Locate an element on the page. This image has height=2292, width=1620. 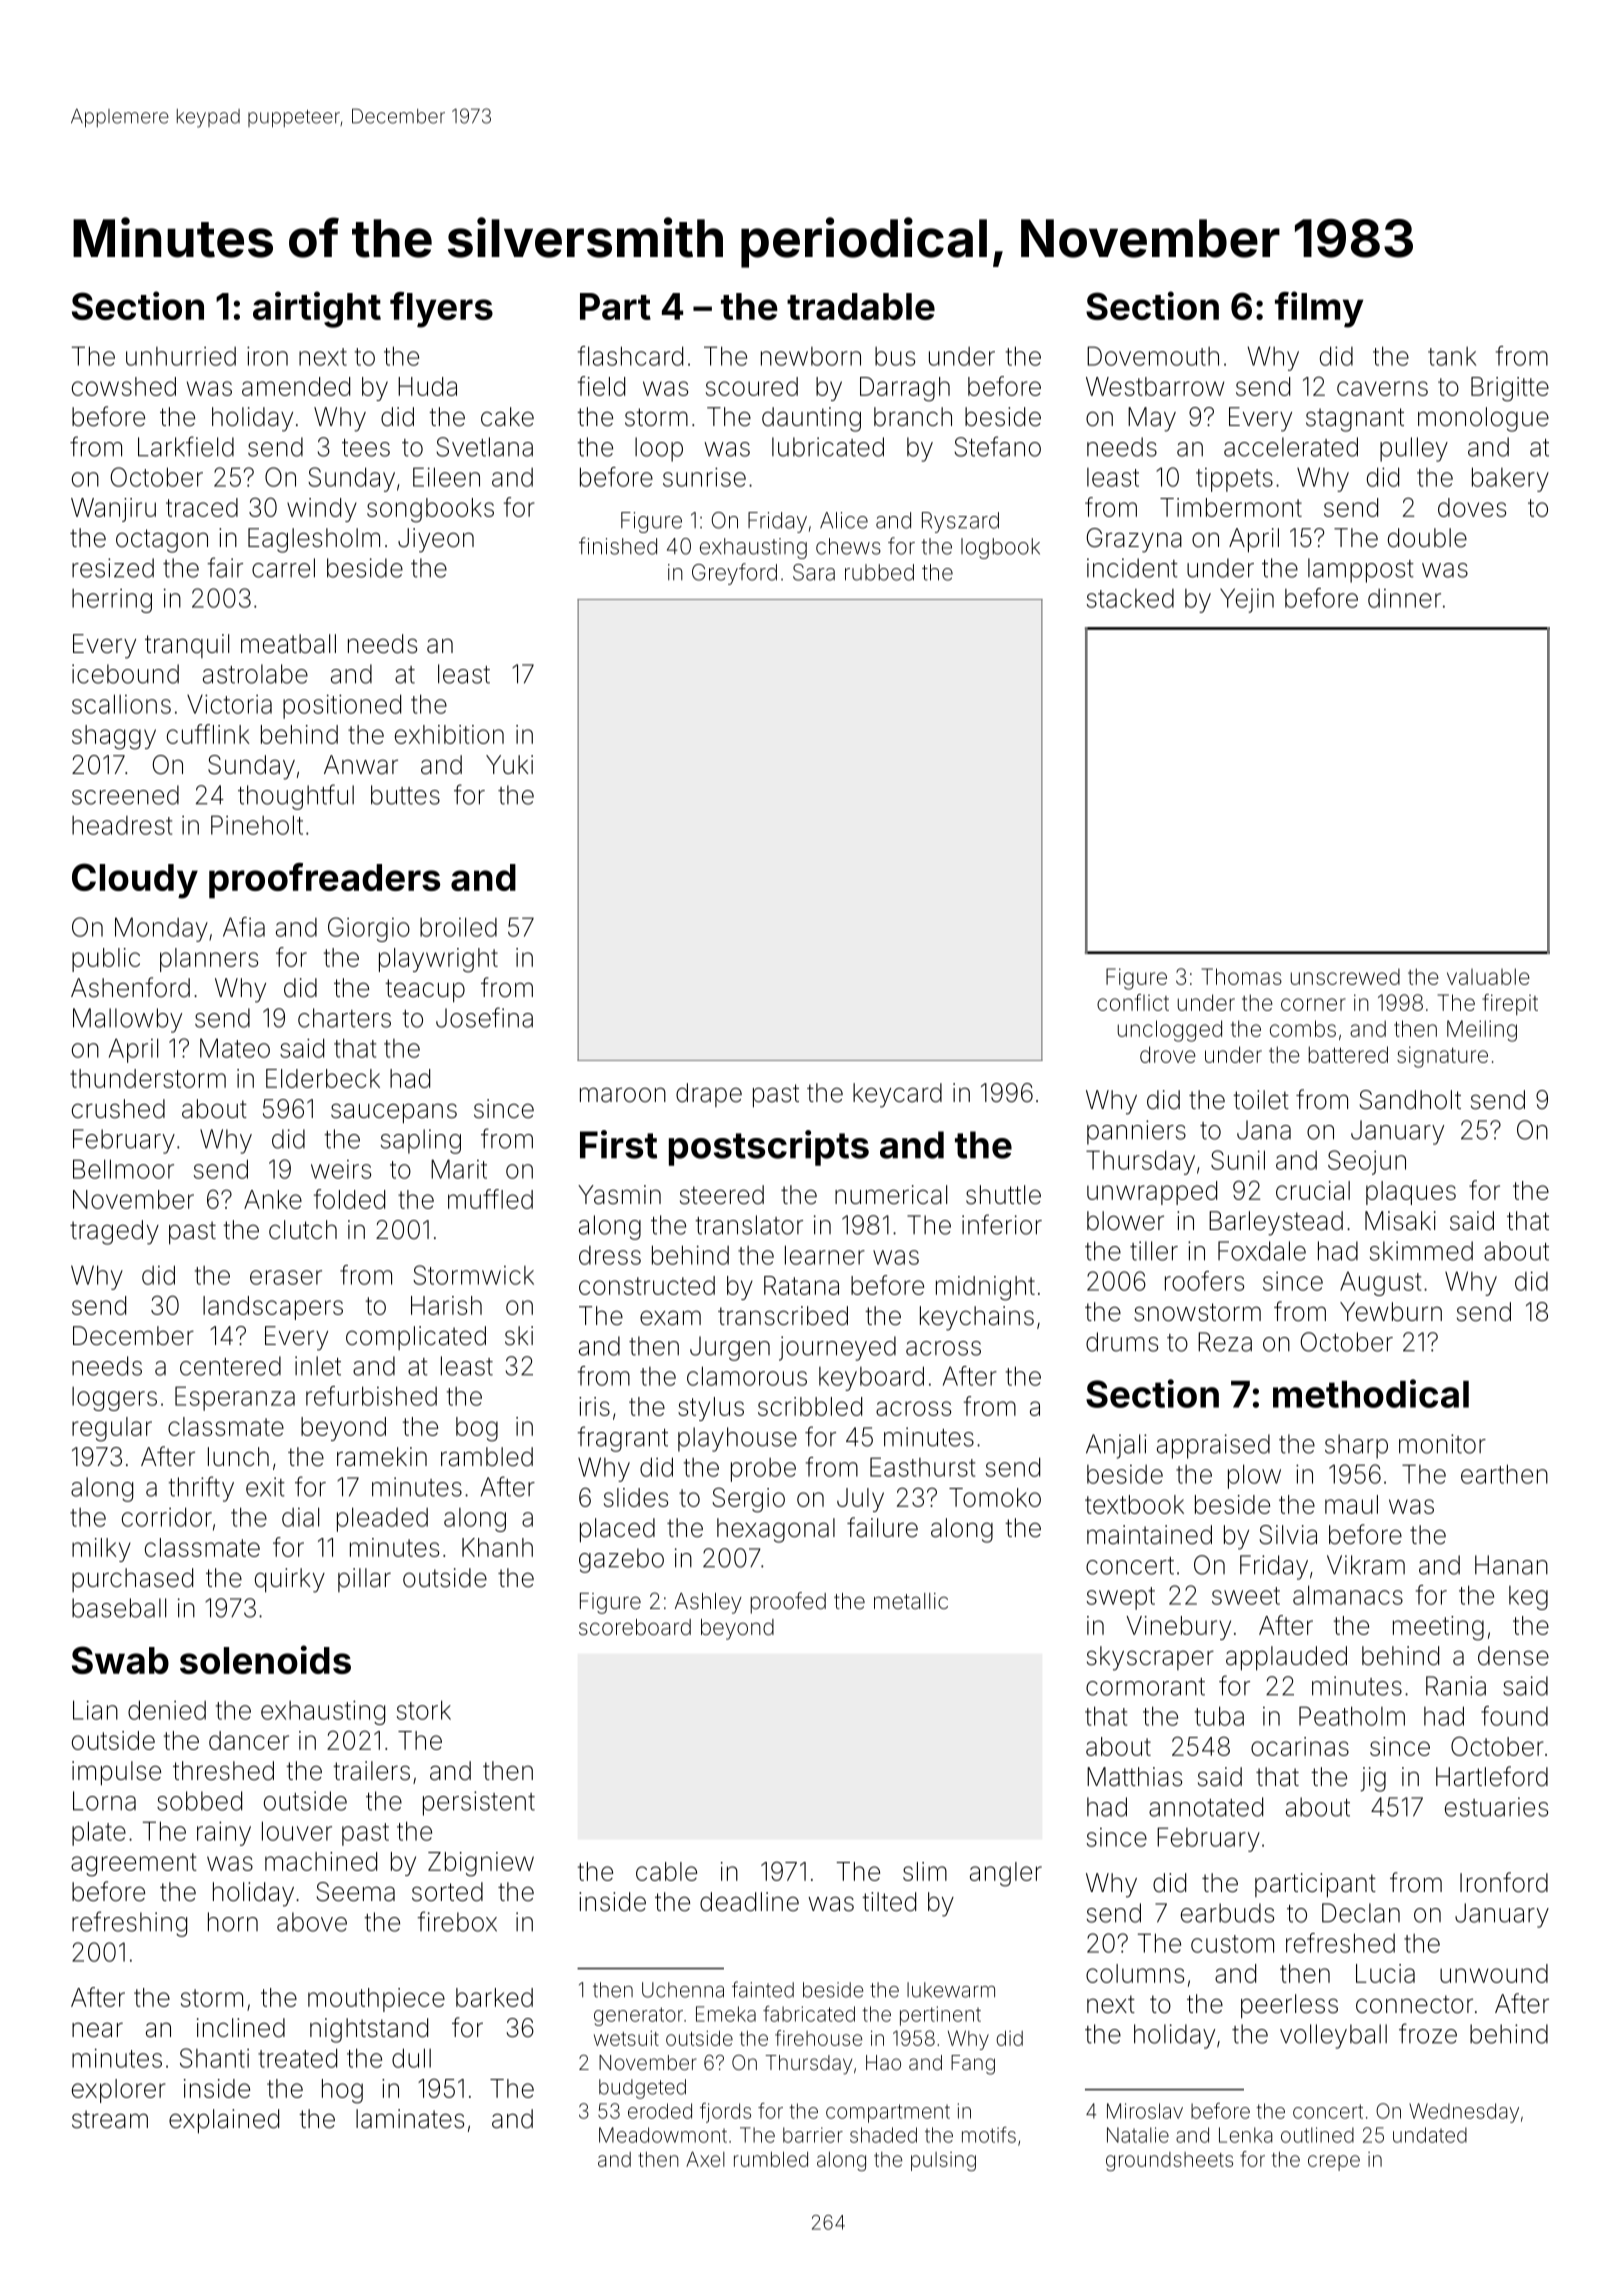
resized is located at coordinates (113, 568).
